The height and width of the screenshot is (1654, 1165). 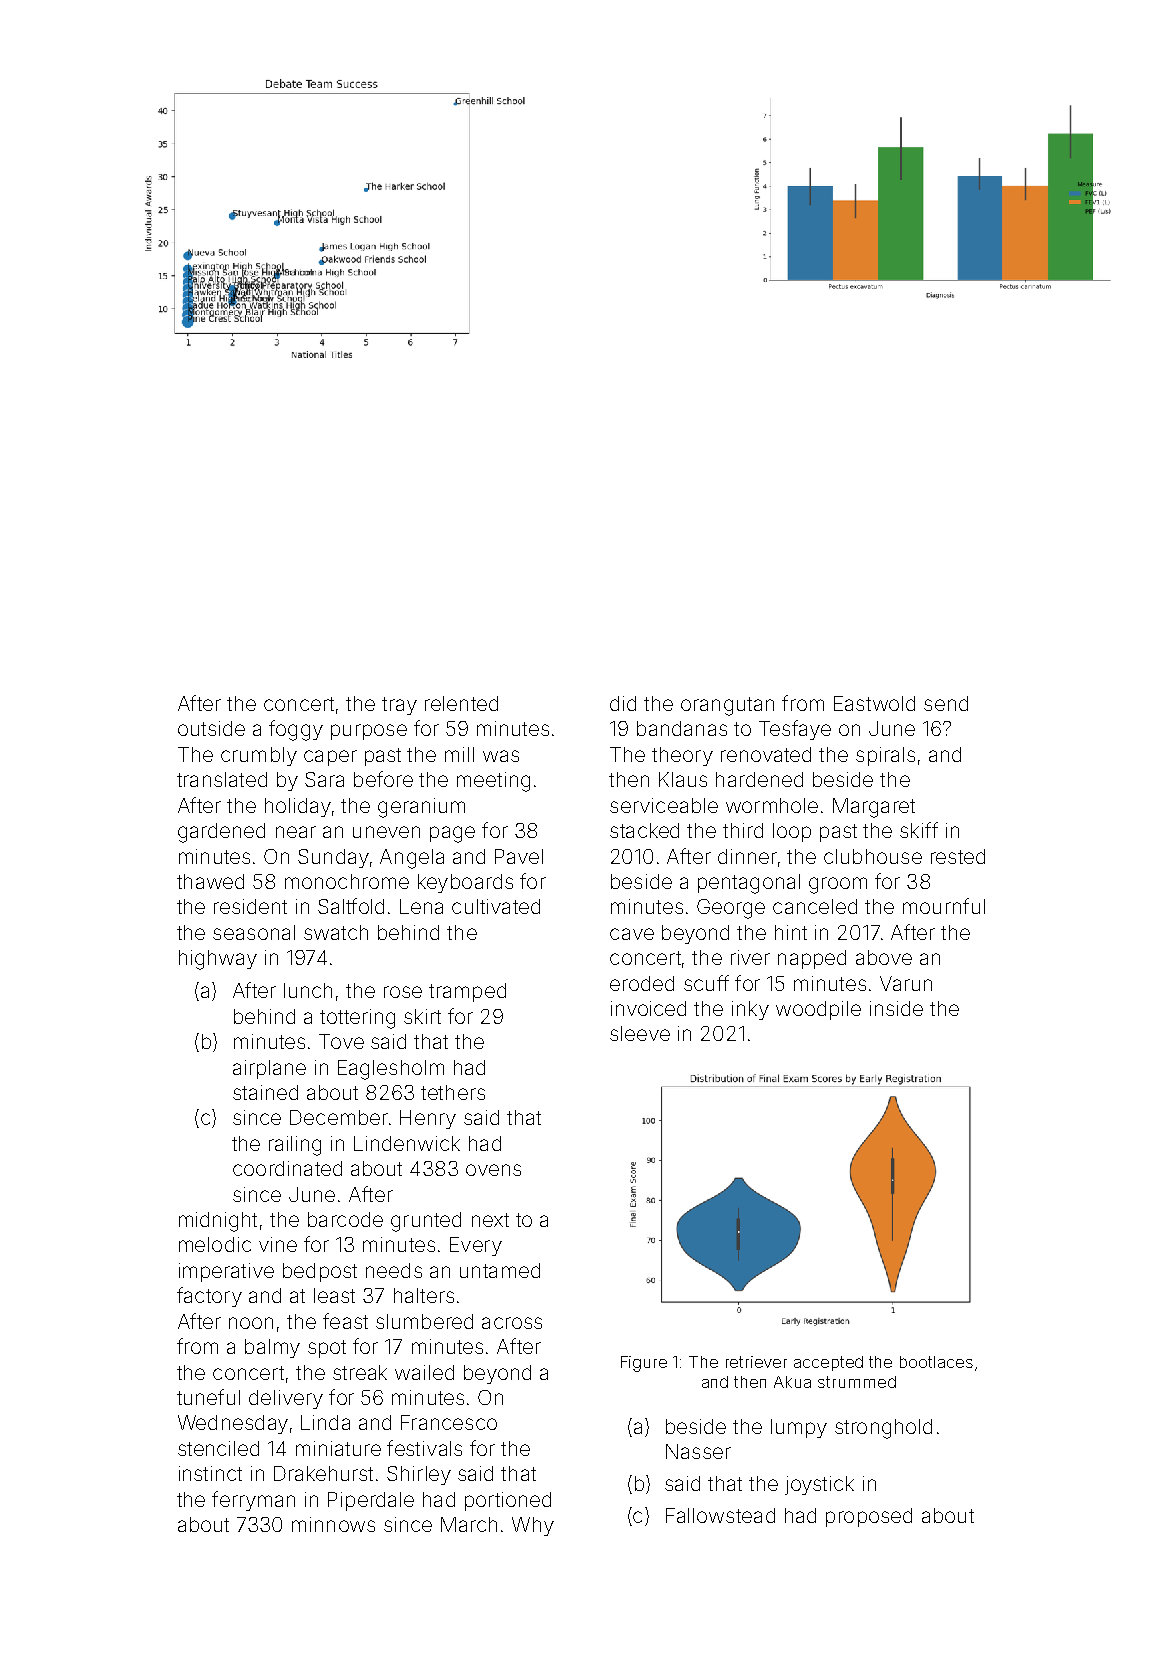 I want to click on send, so click(x=946, y=703).
